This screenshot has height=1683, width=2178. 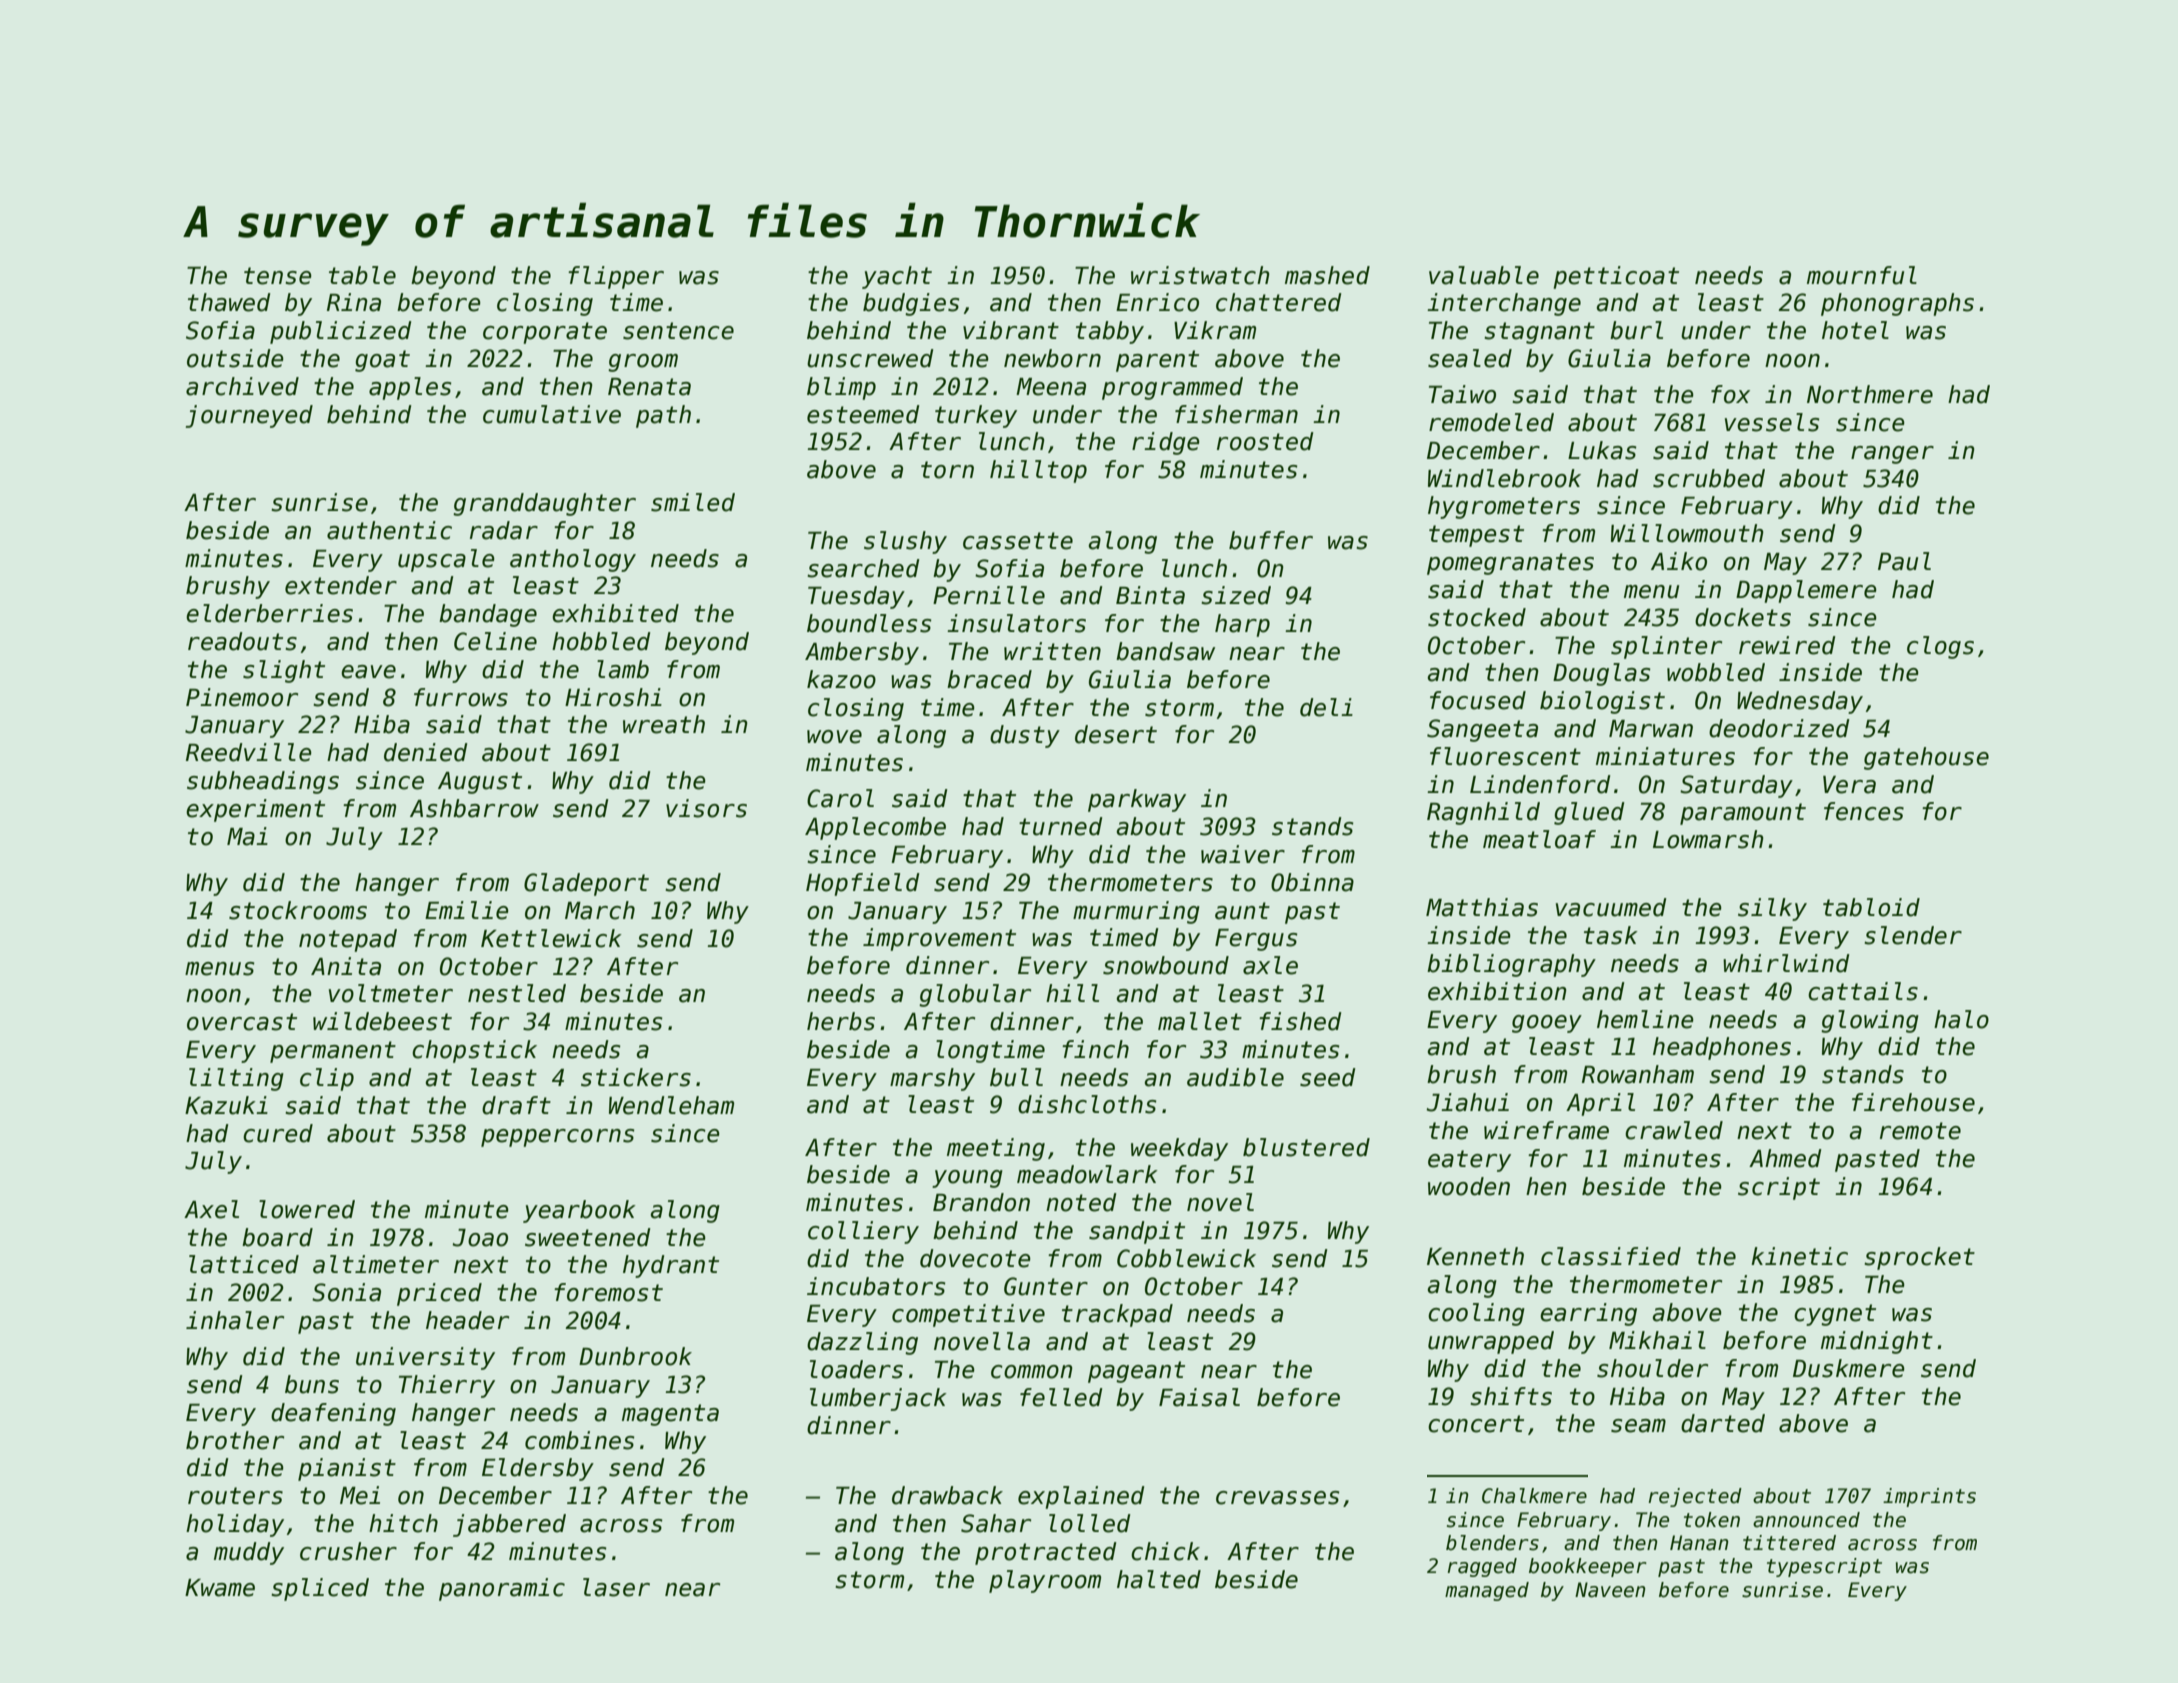 What do you see at coordinates (616, 277) in the screenshot?
I see `flipper` at bounding box center [616, 277].
